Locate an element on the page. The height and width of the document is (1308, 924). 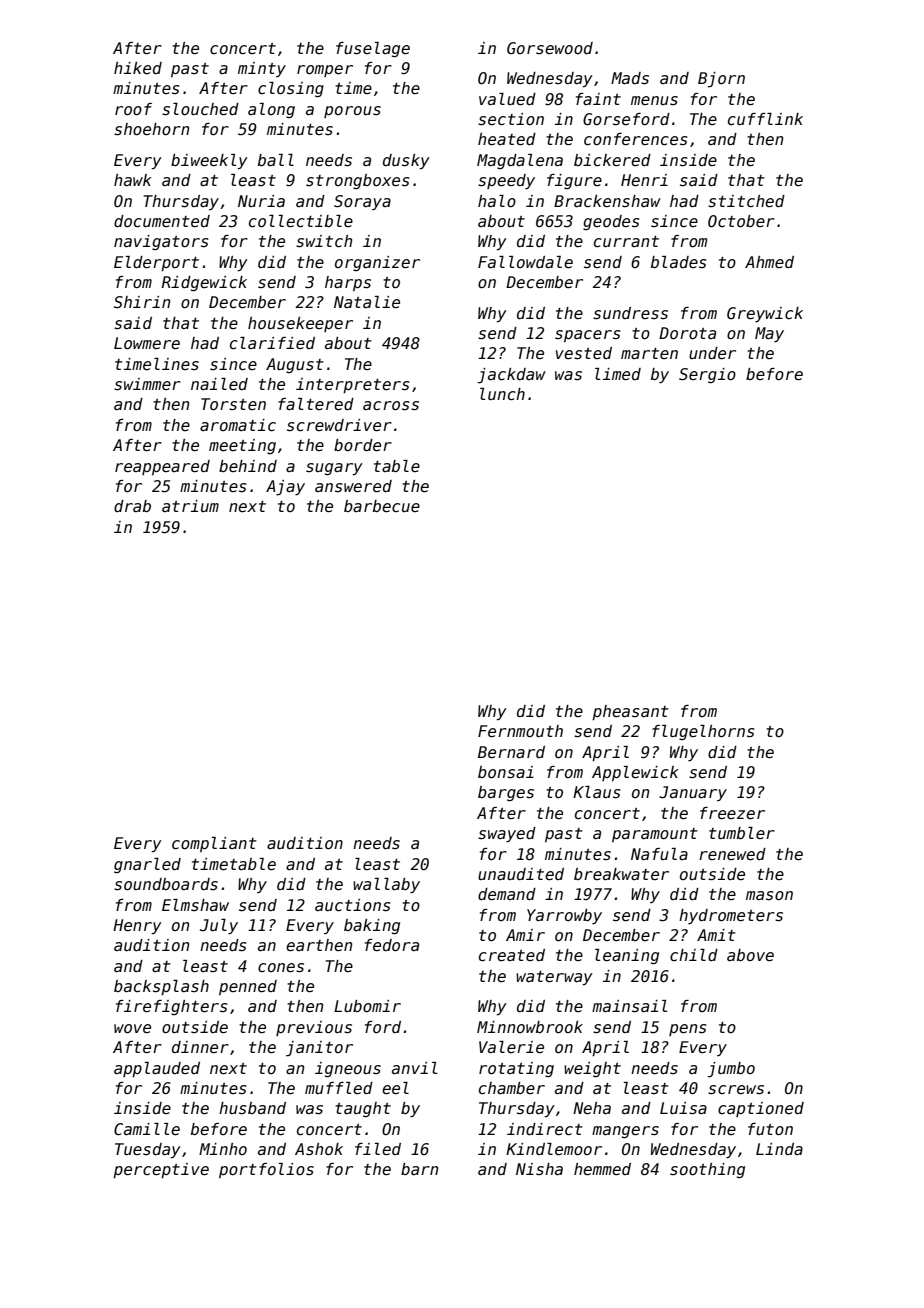
Sergio is located at coordinates (707, 375).
